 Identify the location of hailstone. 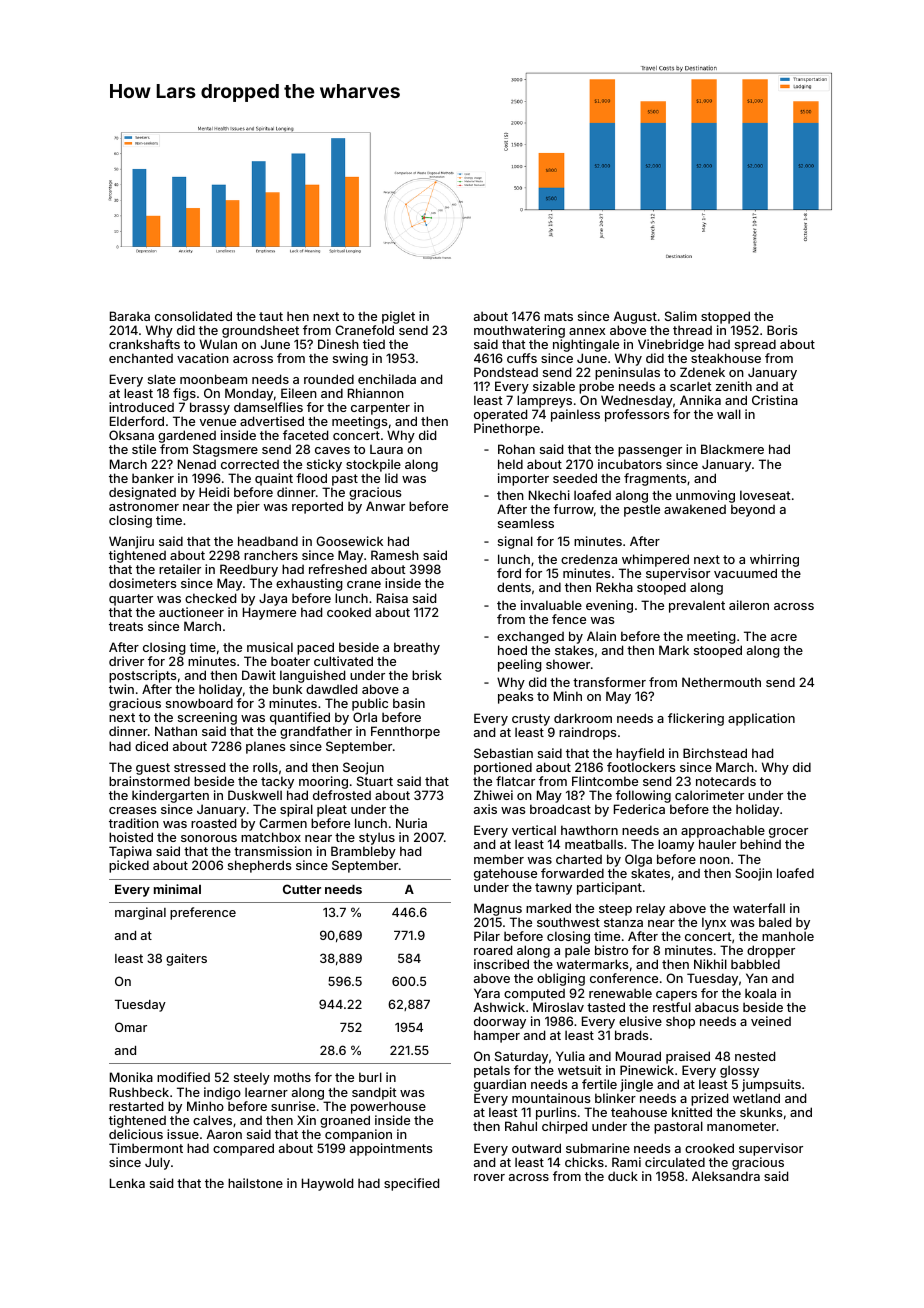
(255, 1183).
